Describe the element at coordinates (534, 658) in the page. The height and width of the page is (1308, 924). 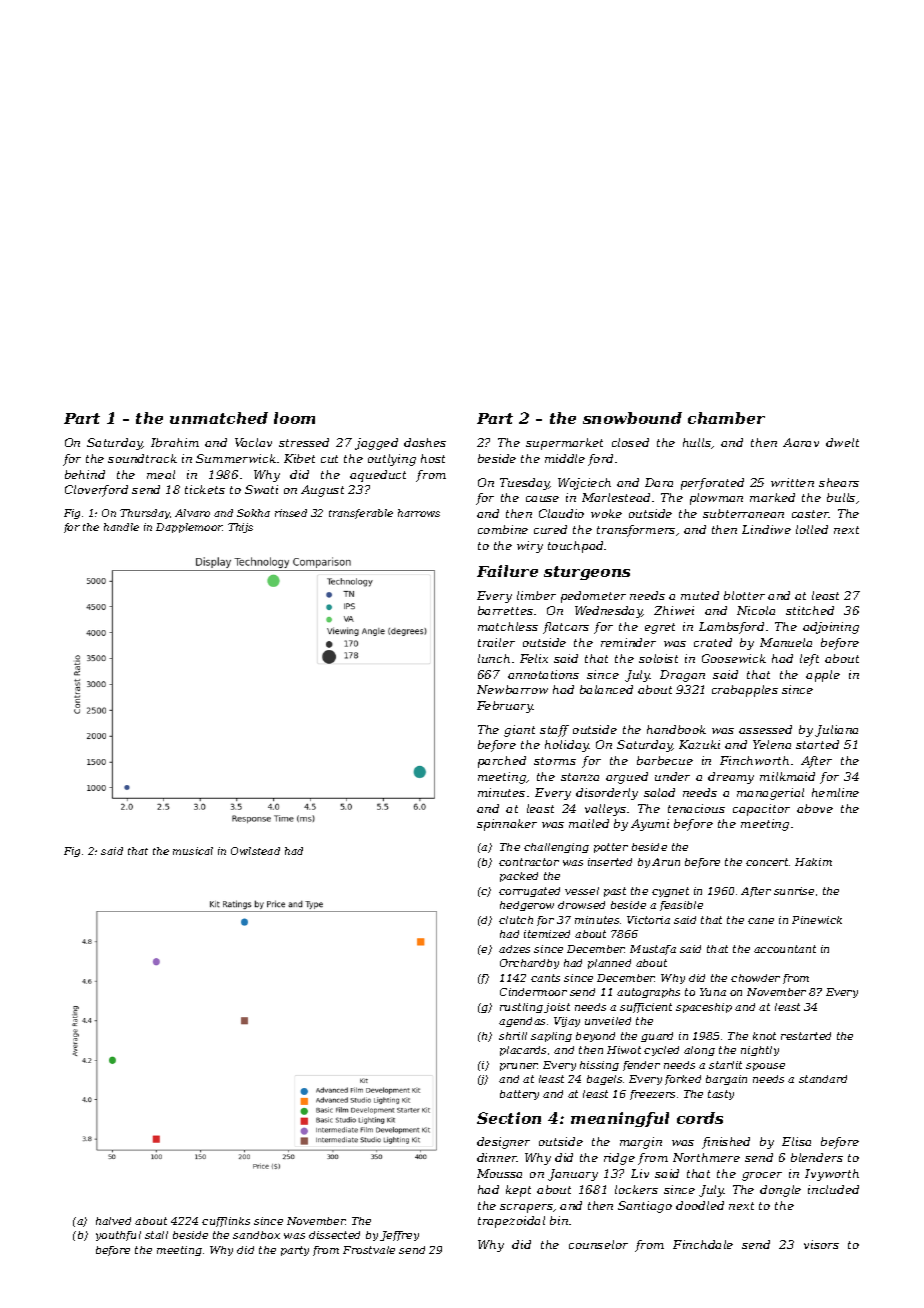
I see `Felix` at that location.
